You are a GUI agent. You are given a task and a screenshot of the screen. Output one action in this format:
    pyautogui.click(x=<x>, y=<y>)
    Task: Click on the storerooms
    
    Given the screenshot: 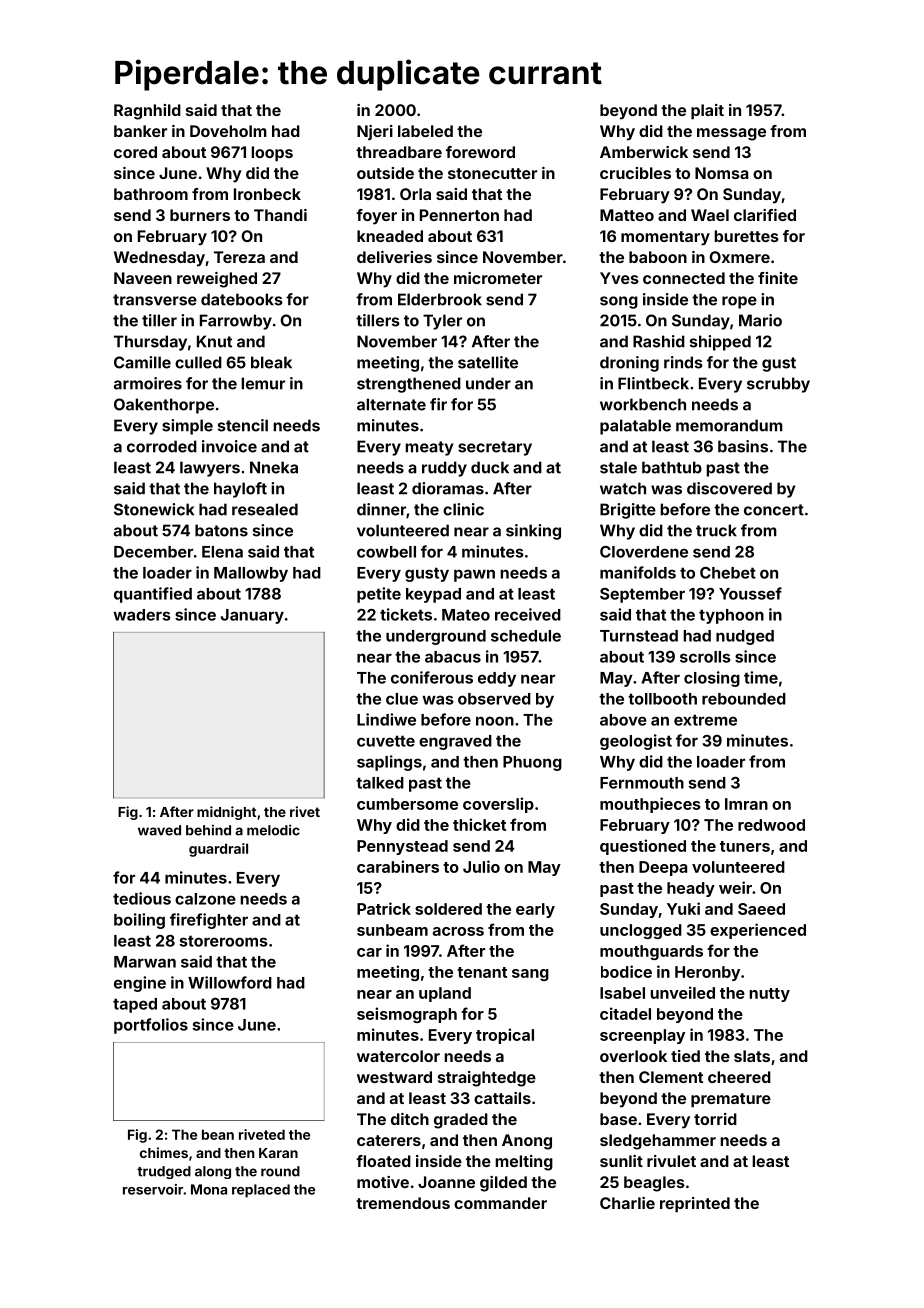 What is the action you would take?
    pyautogui.click(x=224, y=941)
